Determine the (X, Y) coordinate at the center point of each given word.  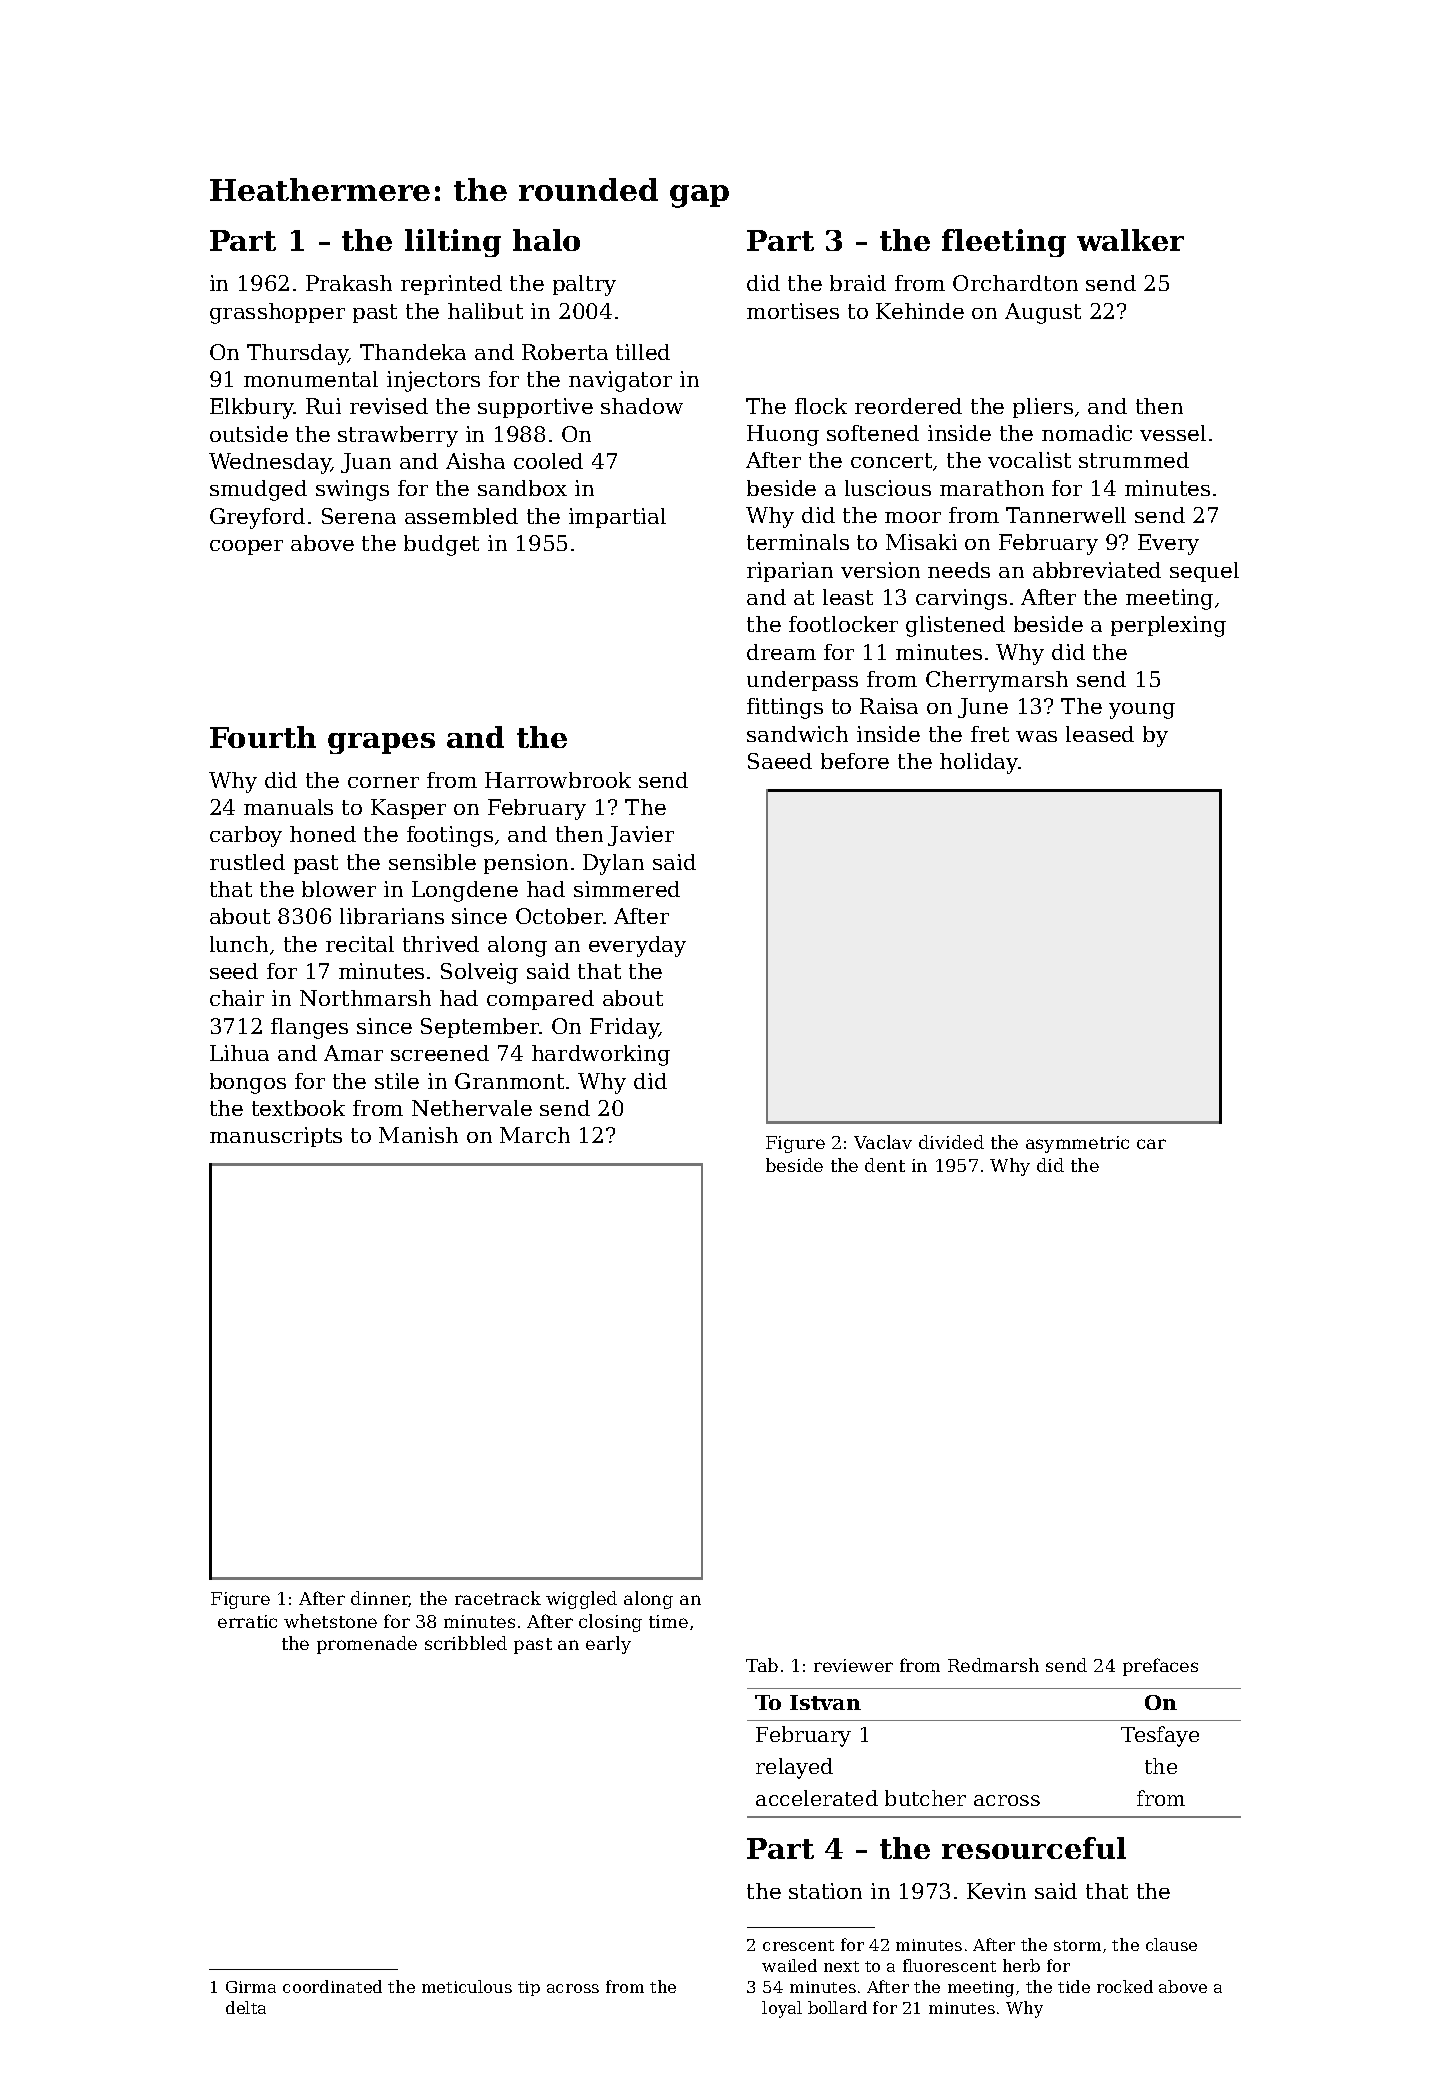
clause (1171, 1944)
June (983, 708)
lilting (453, 243)
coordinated (332, 1986)
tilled (643, 352)
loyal (782, 2009)
